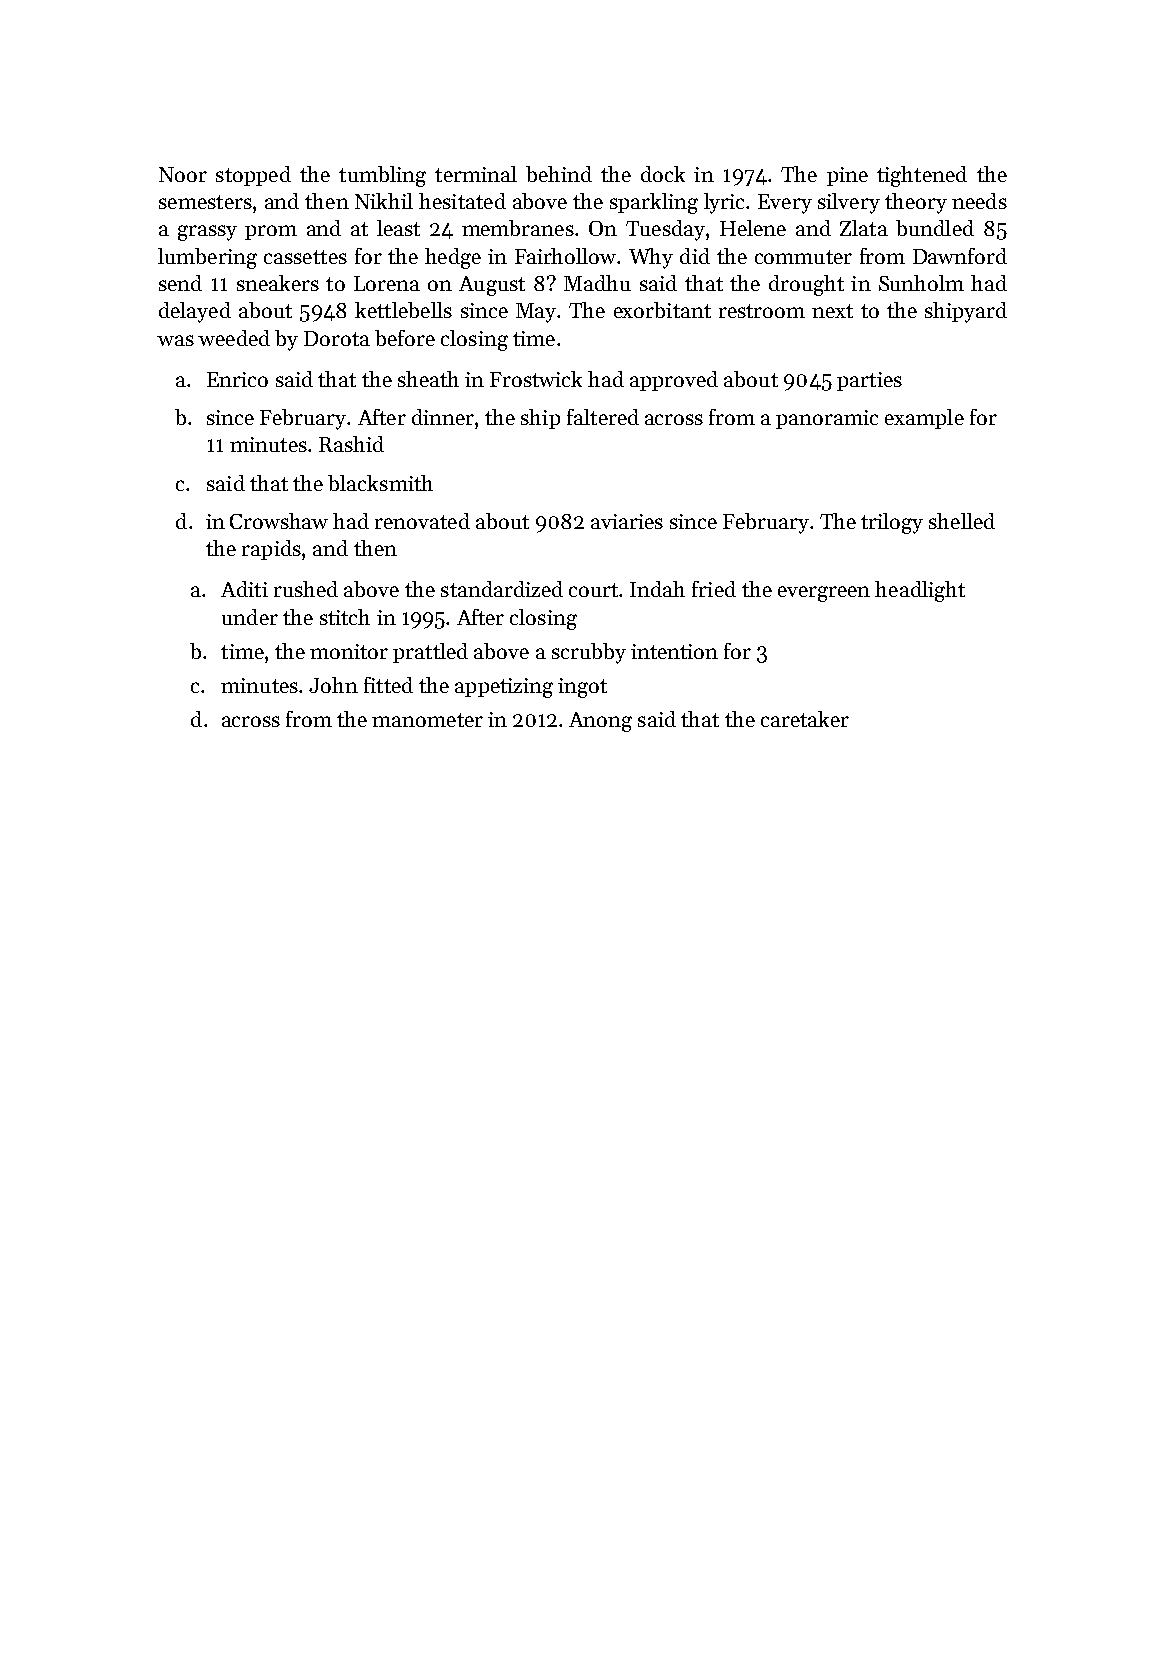 The height and width of the screenshot is (1654, 1165). I want to click on renovated, so click(422, 521).
